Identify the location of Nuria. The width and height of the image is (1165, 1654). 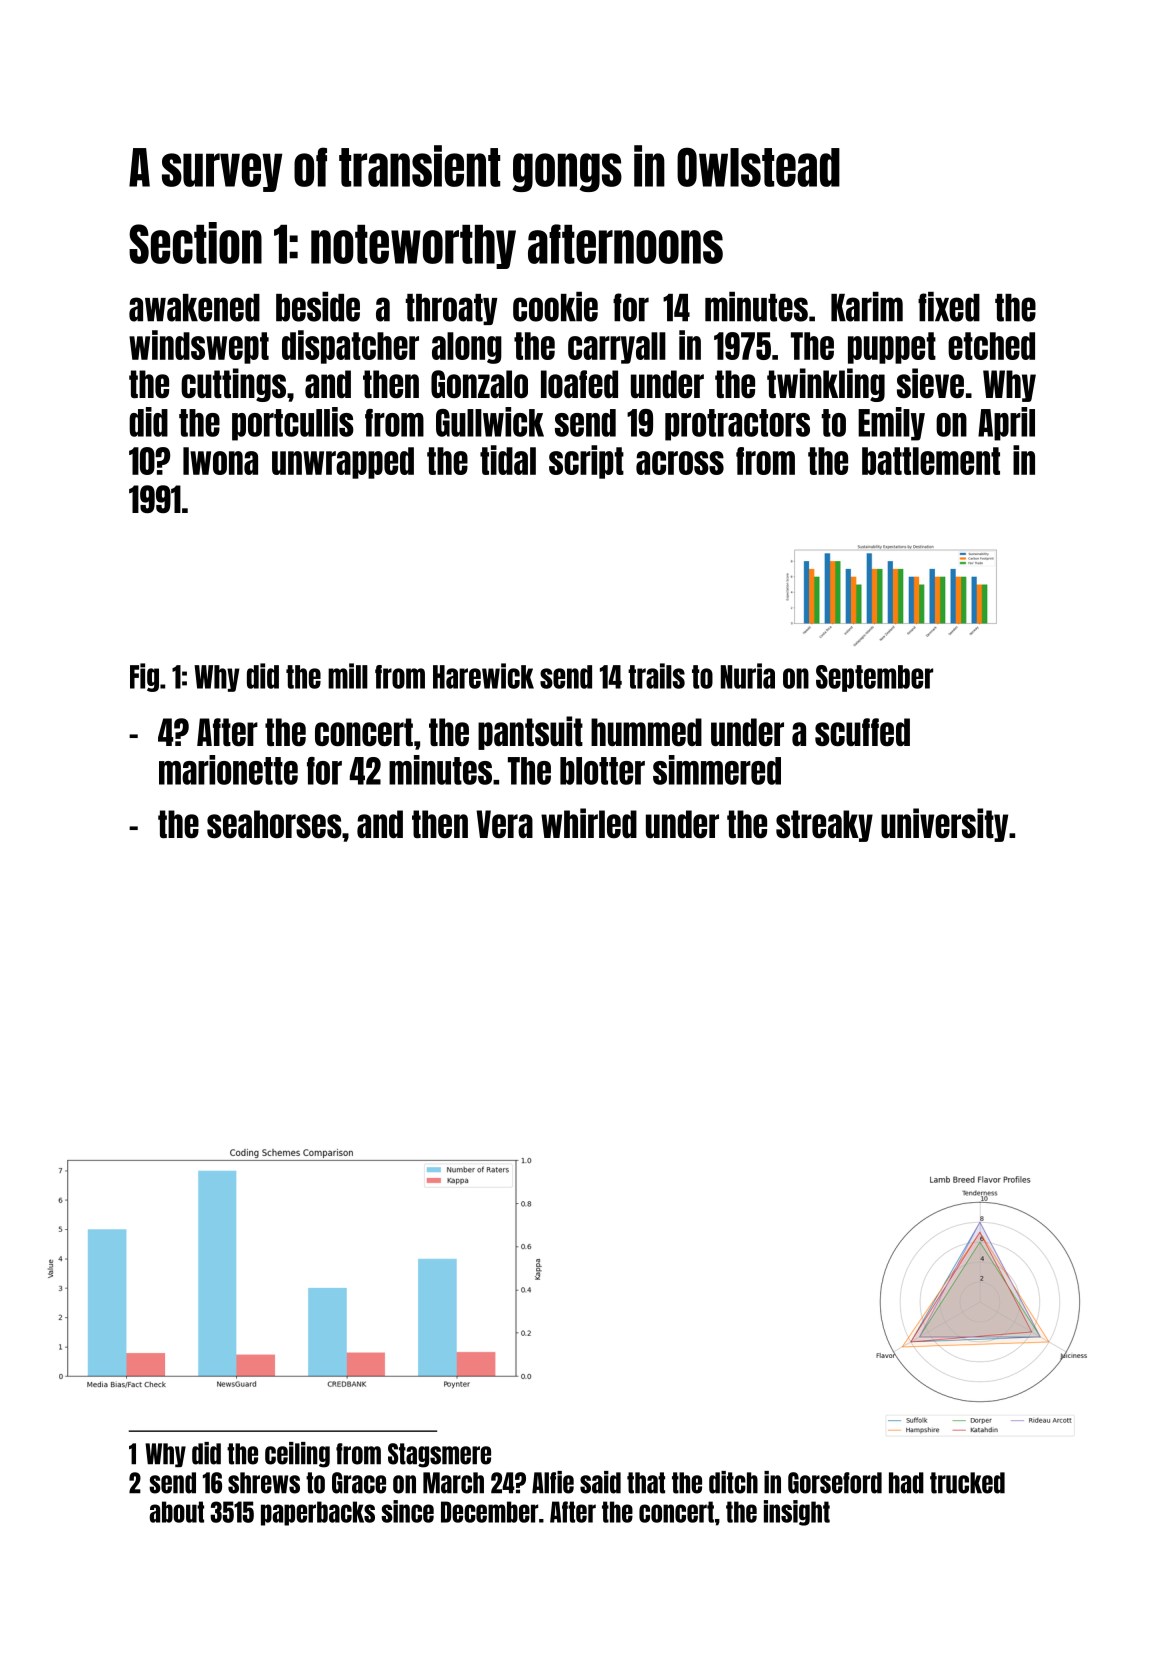
(748, 676).
